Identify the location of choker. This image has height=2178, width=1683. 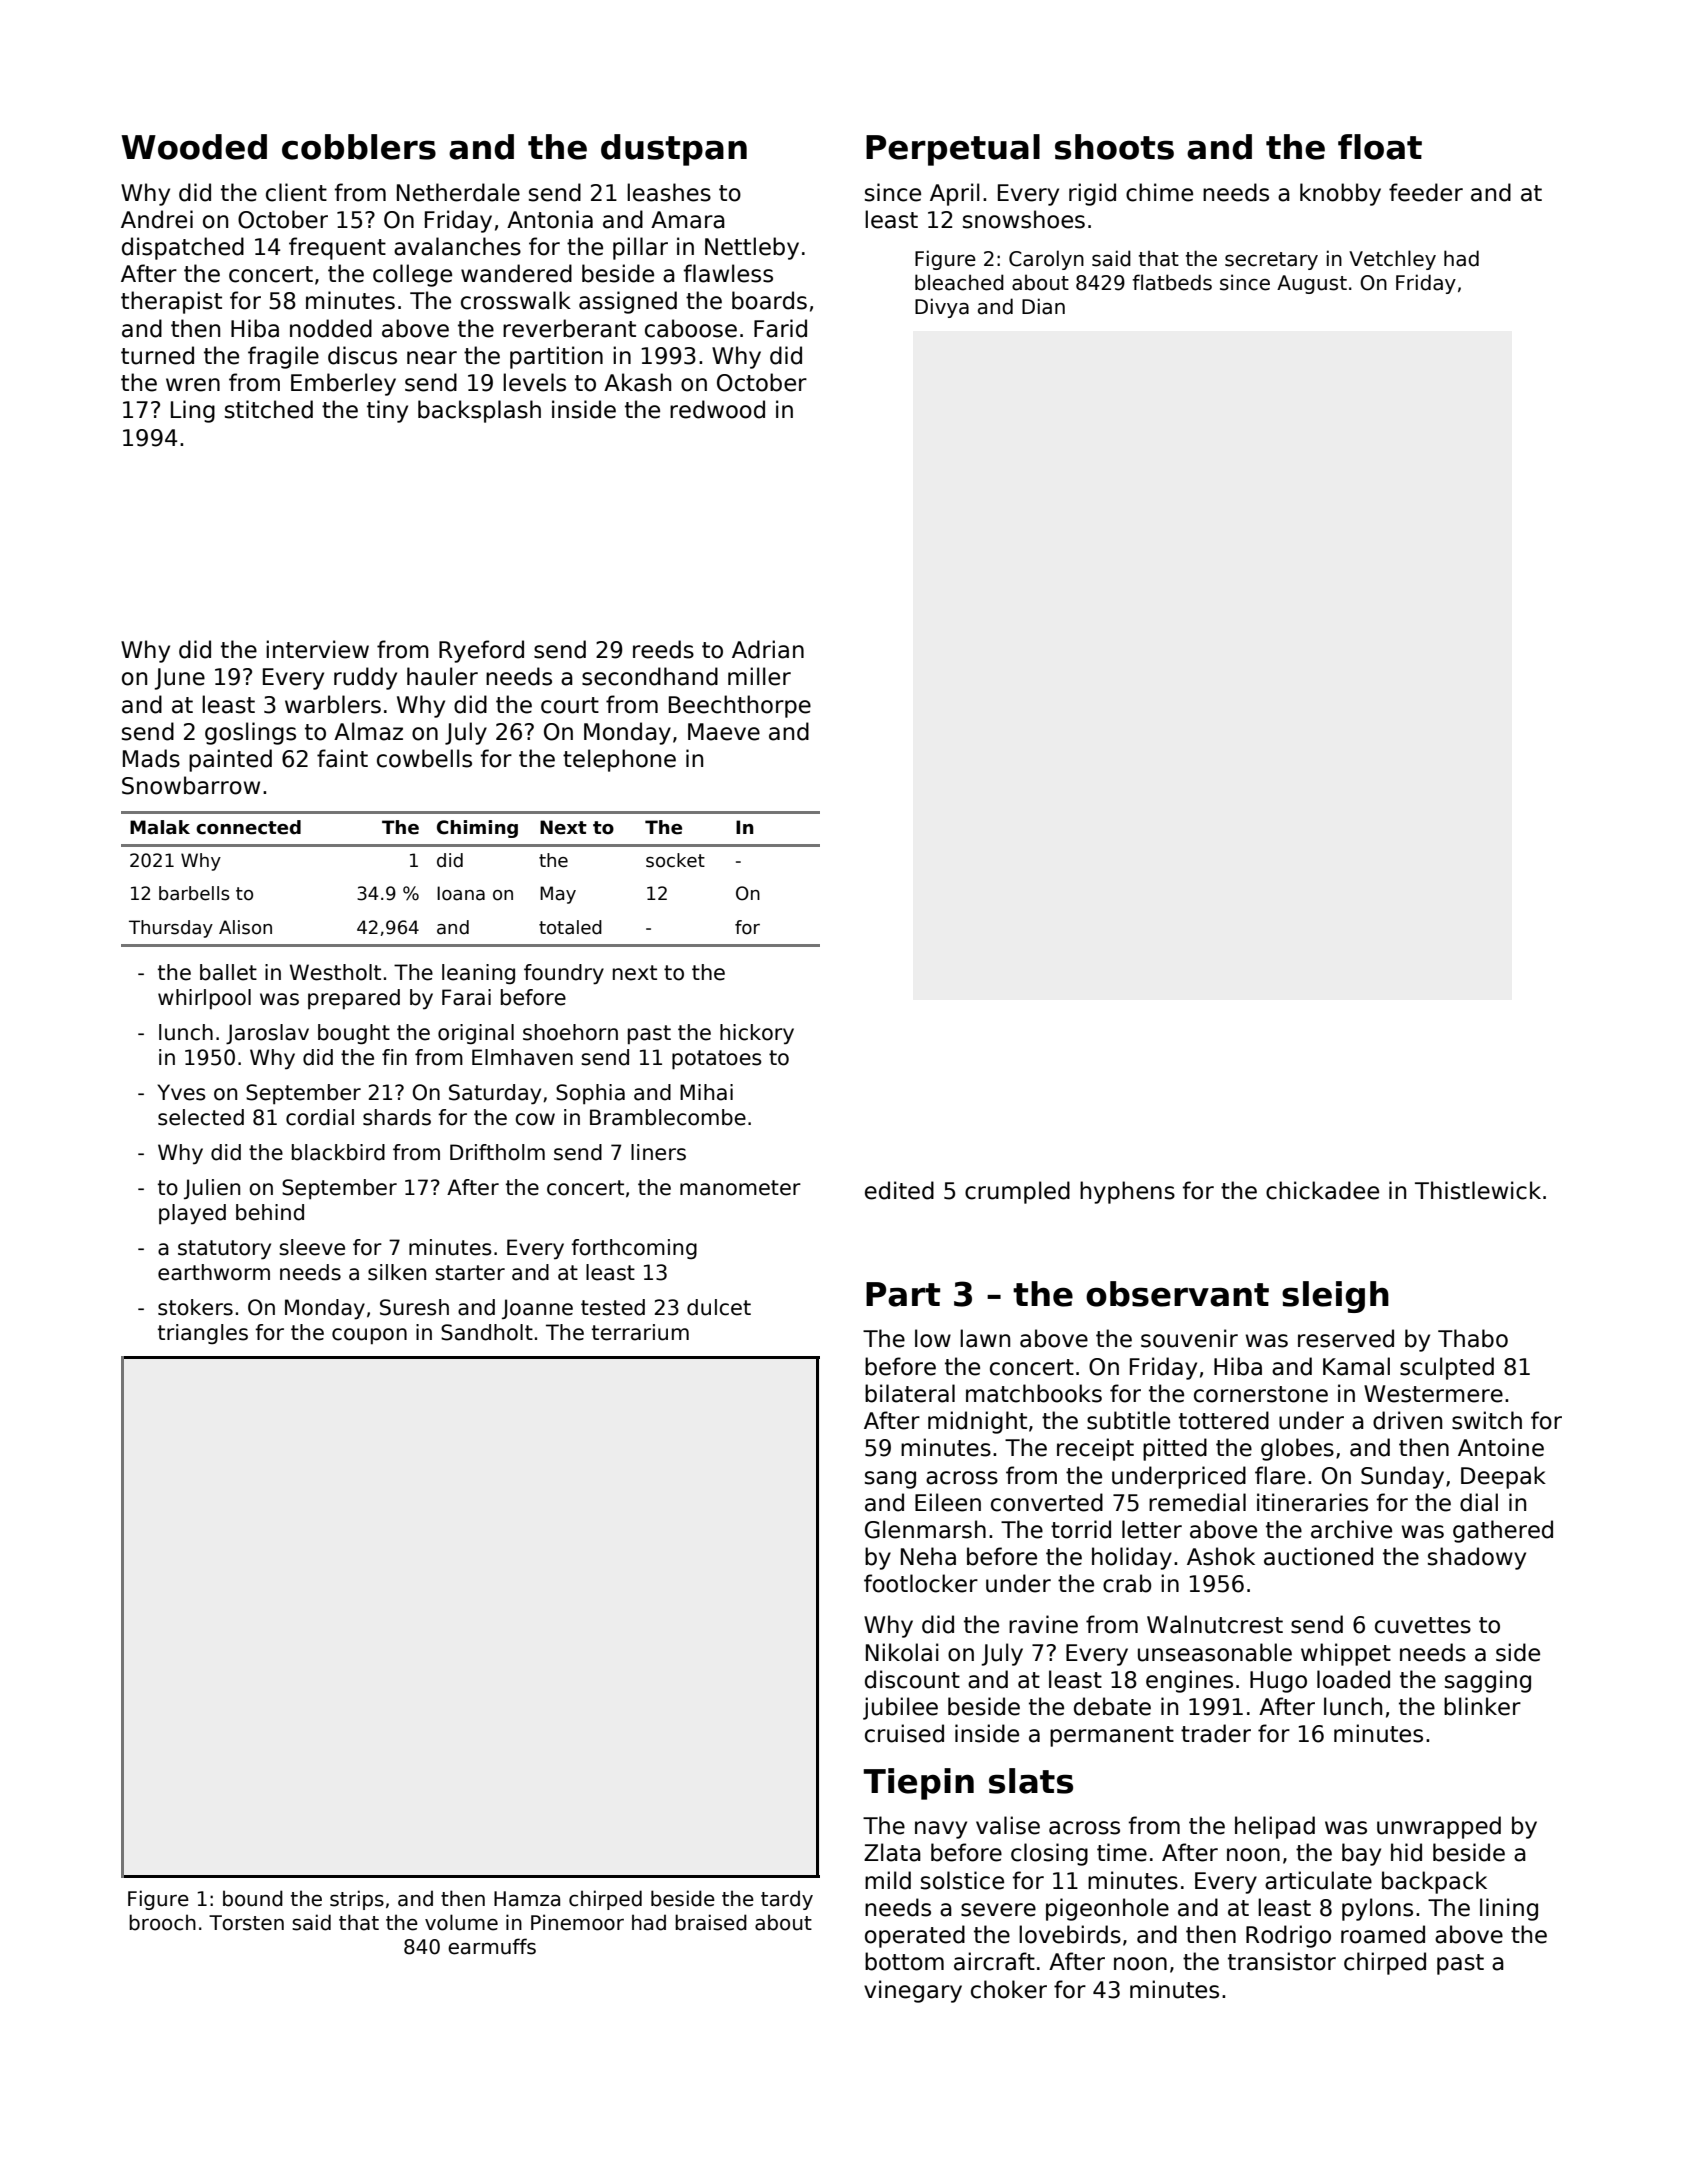
(1009, 1989).
